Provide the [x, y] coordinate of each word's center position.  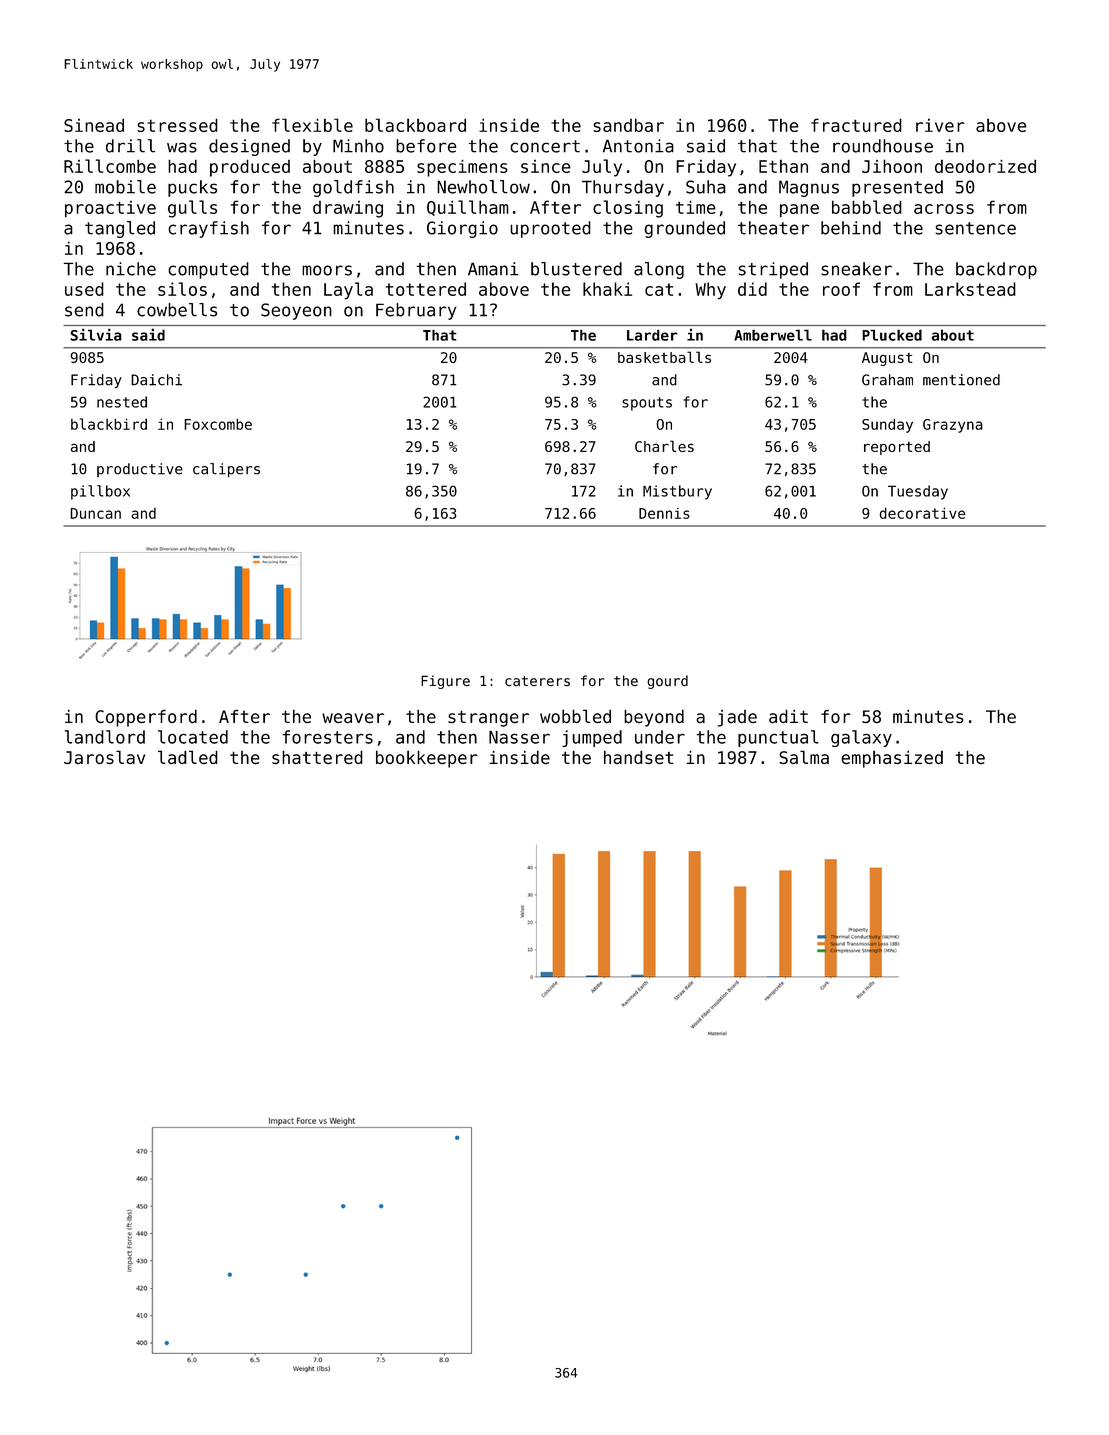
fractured [856, 125]
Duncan [95, 513]
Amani [493, 269]
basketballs [664, 357]
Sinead [94, 125]
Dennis [664, 513]
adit [788, 716]
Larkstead [970, 289]
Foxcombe [218, 424]
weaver [353, 718]
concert [545, 146]
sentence [975, 228]
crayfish [208, 229]
